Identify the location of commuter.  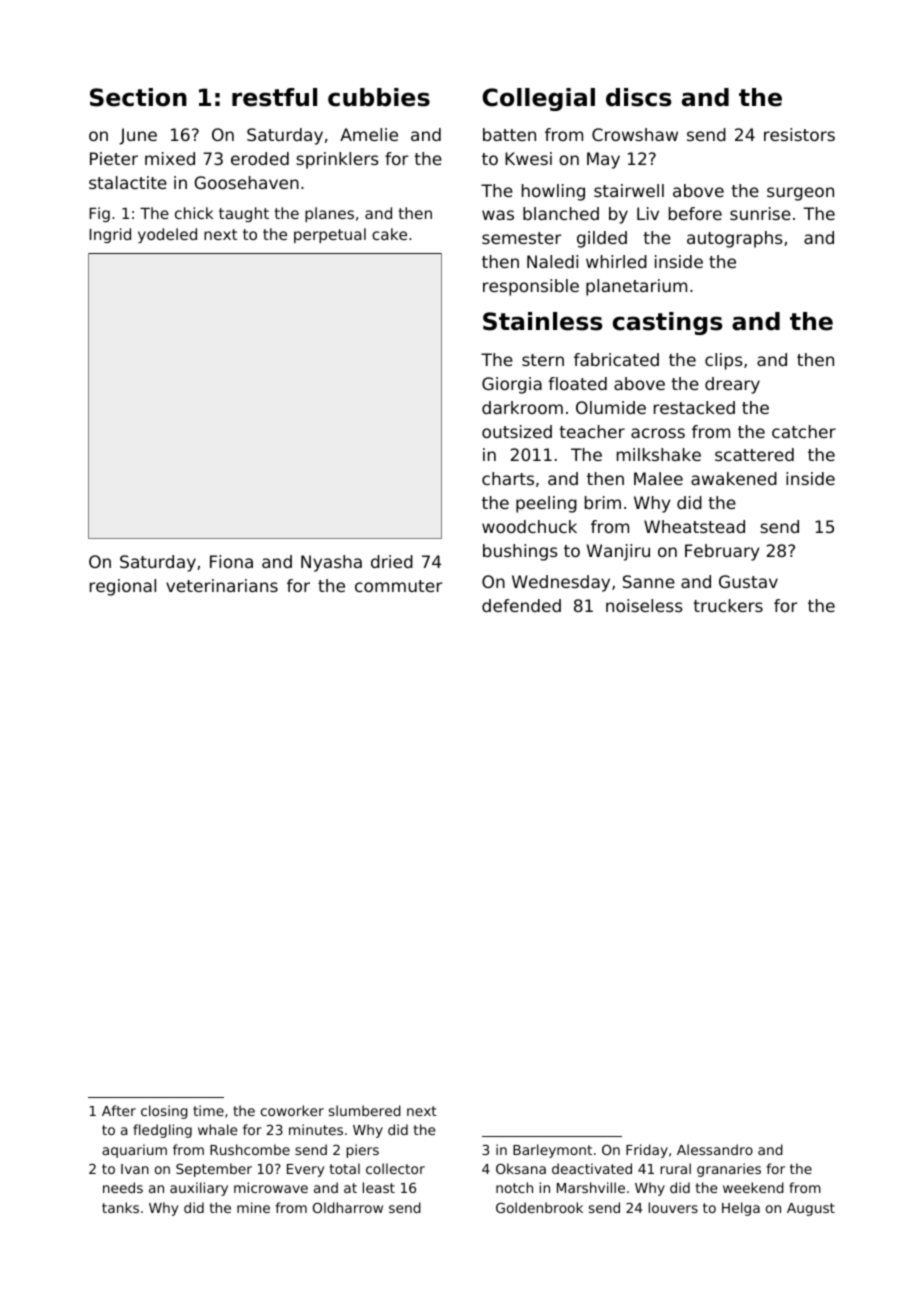
(399, 586).
